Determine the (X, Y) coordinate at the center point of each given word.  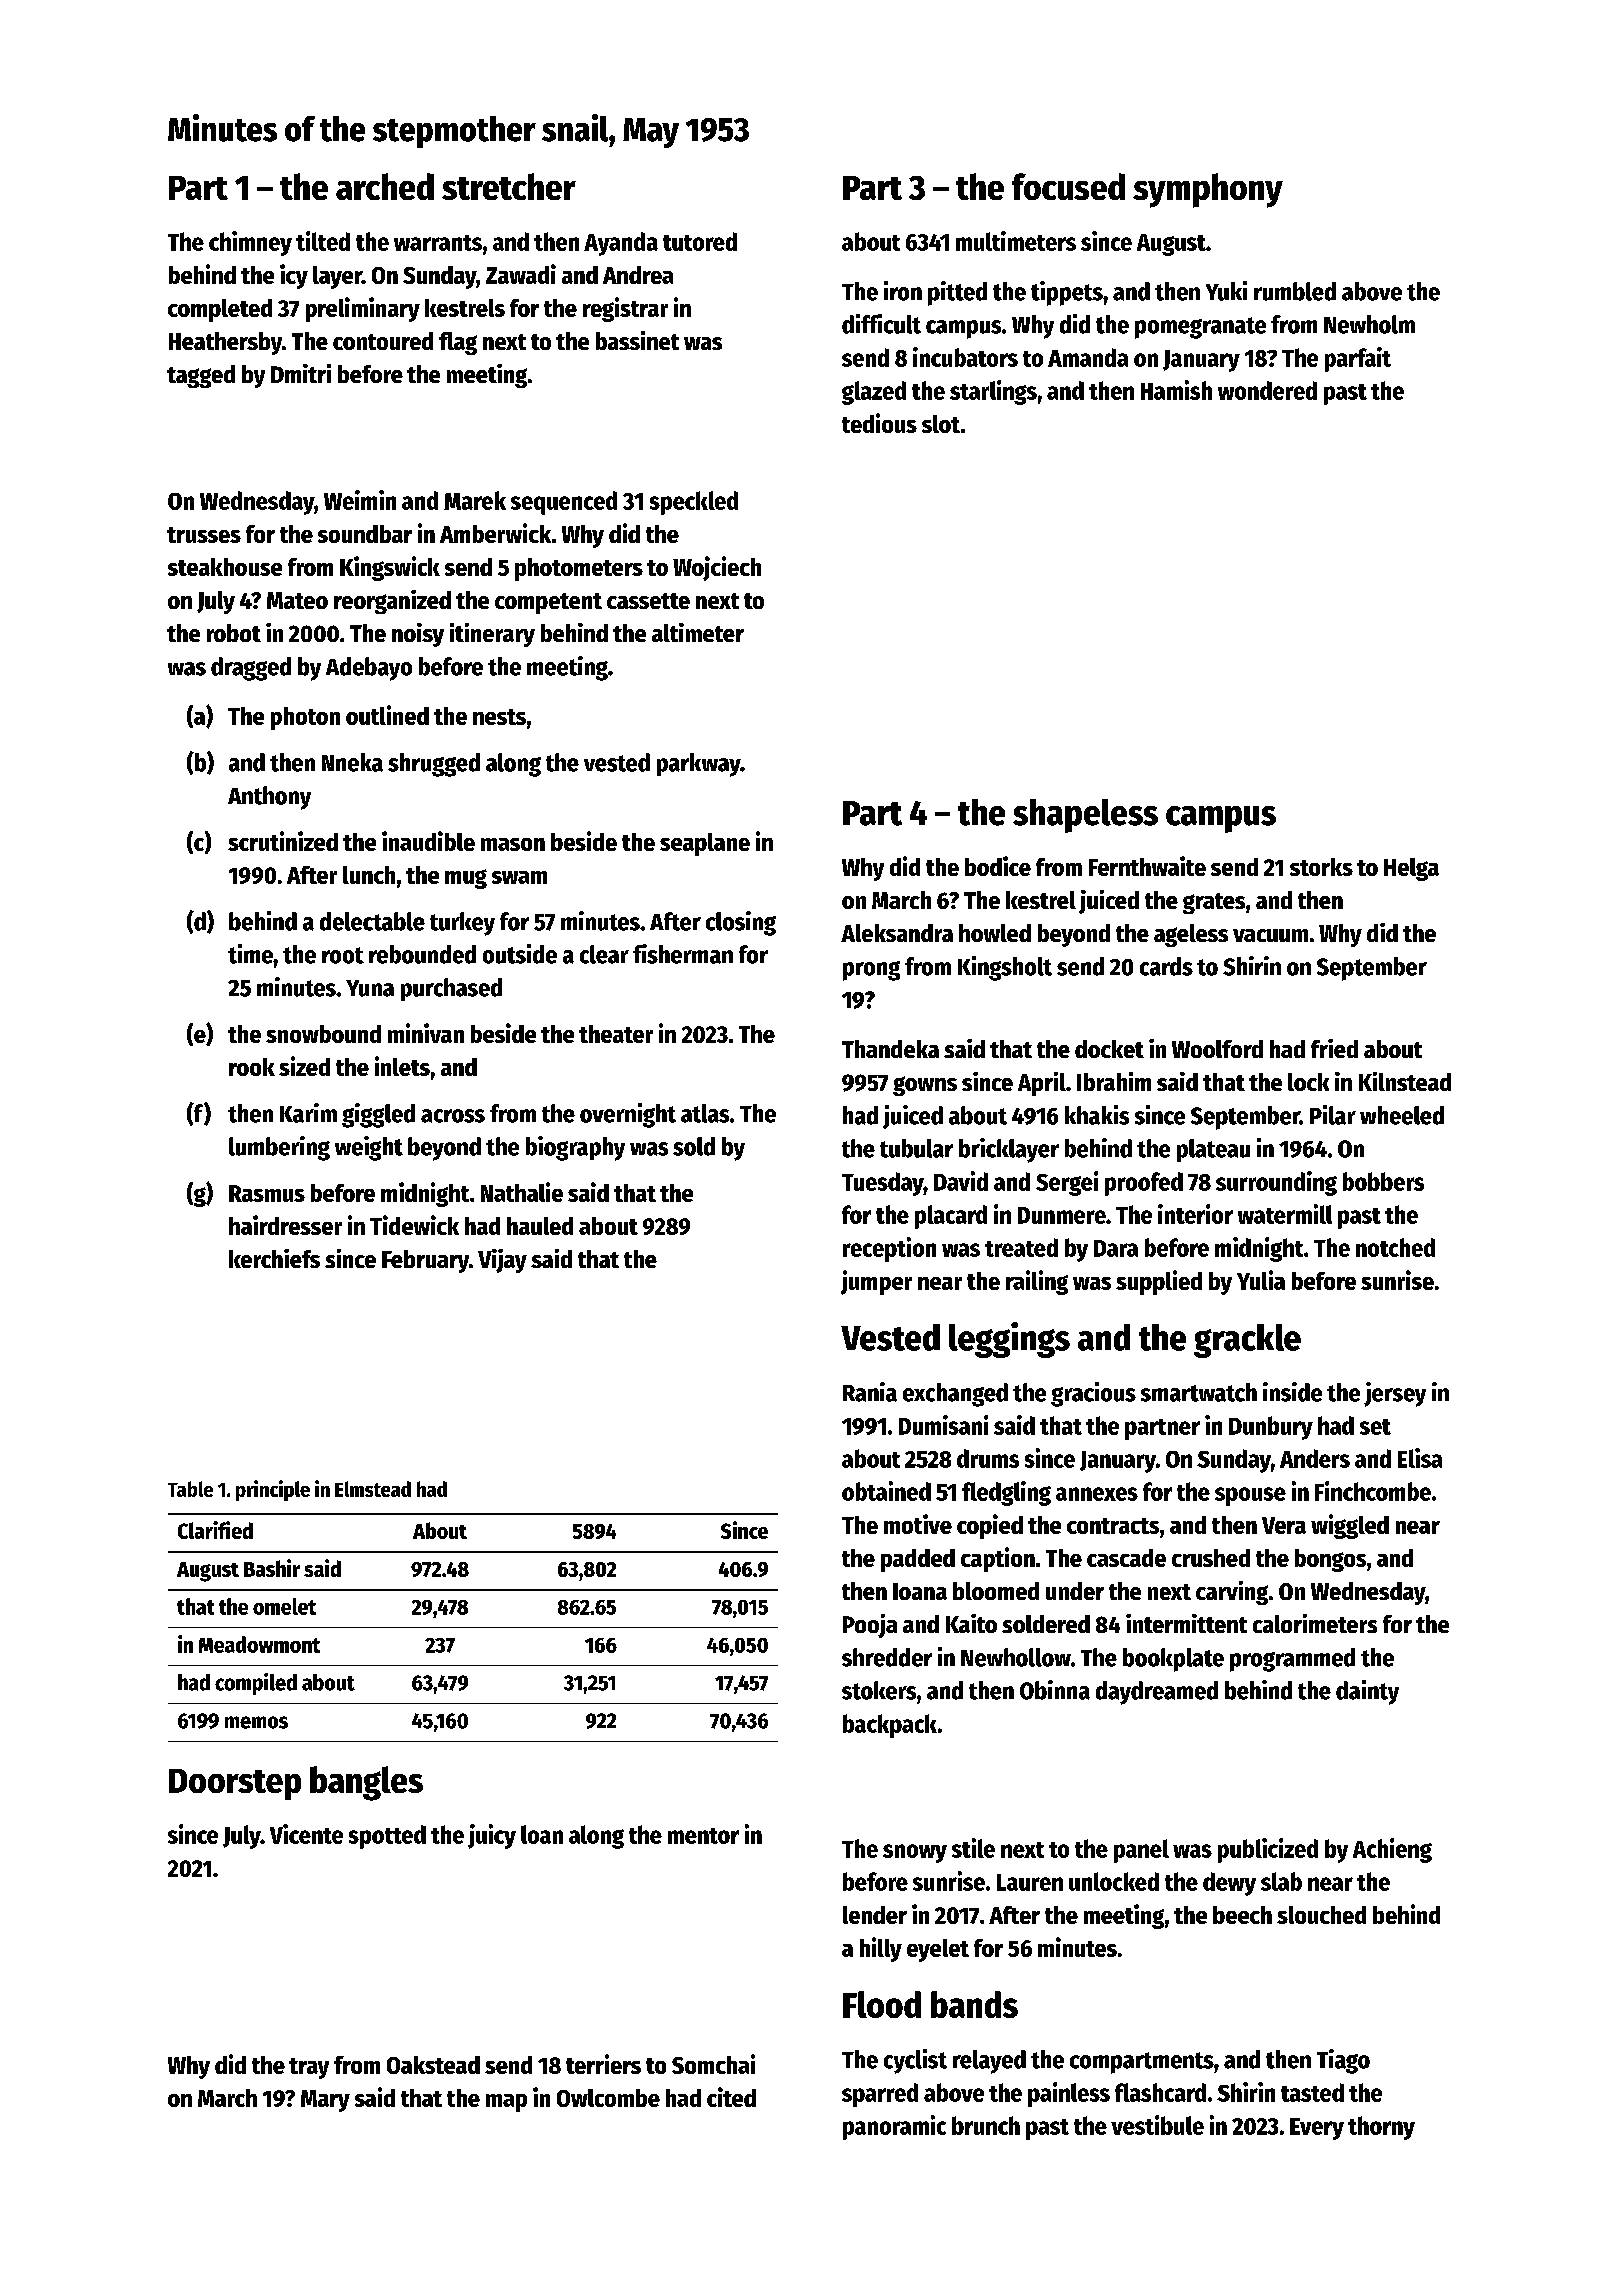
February (425, 1261)
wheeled (1402, 1115)
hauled (540, 1226)
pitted (957, 293)
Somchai (713, 2064)
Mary (325, 2101)
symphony (1208, 190)
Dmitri (301, 373)
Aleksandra (897, 933)
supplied (1159, 1282)
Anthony (269, 798)
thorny (1381, 2128)
